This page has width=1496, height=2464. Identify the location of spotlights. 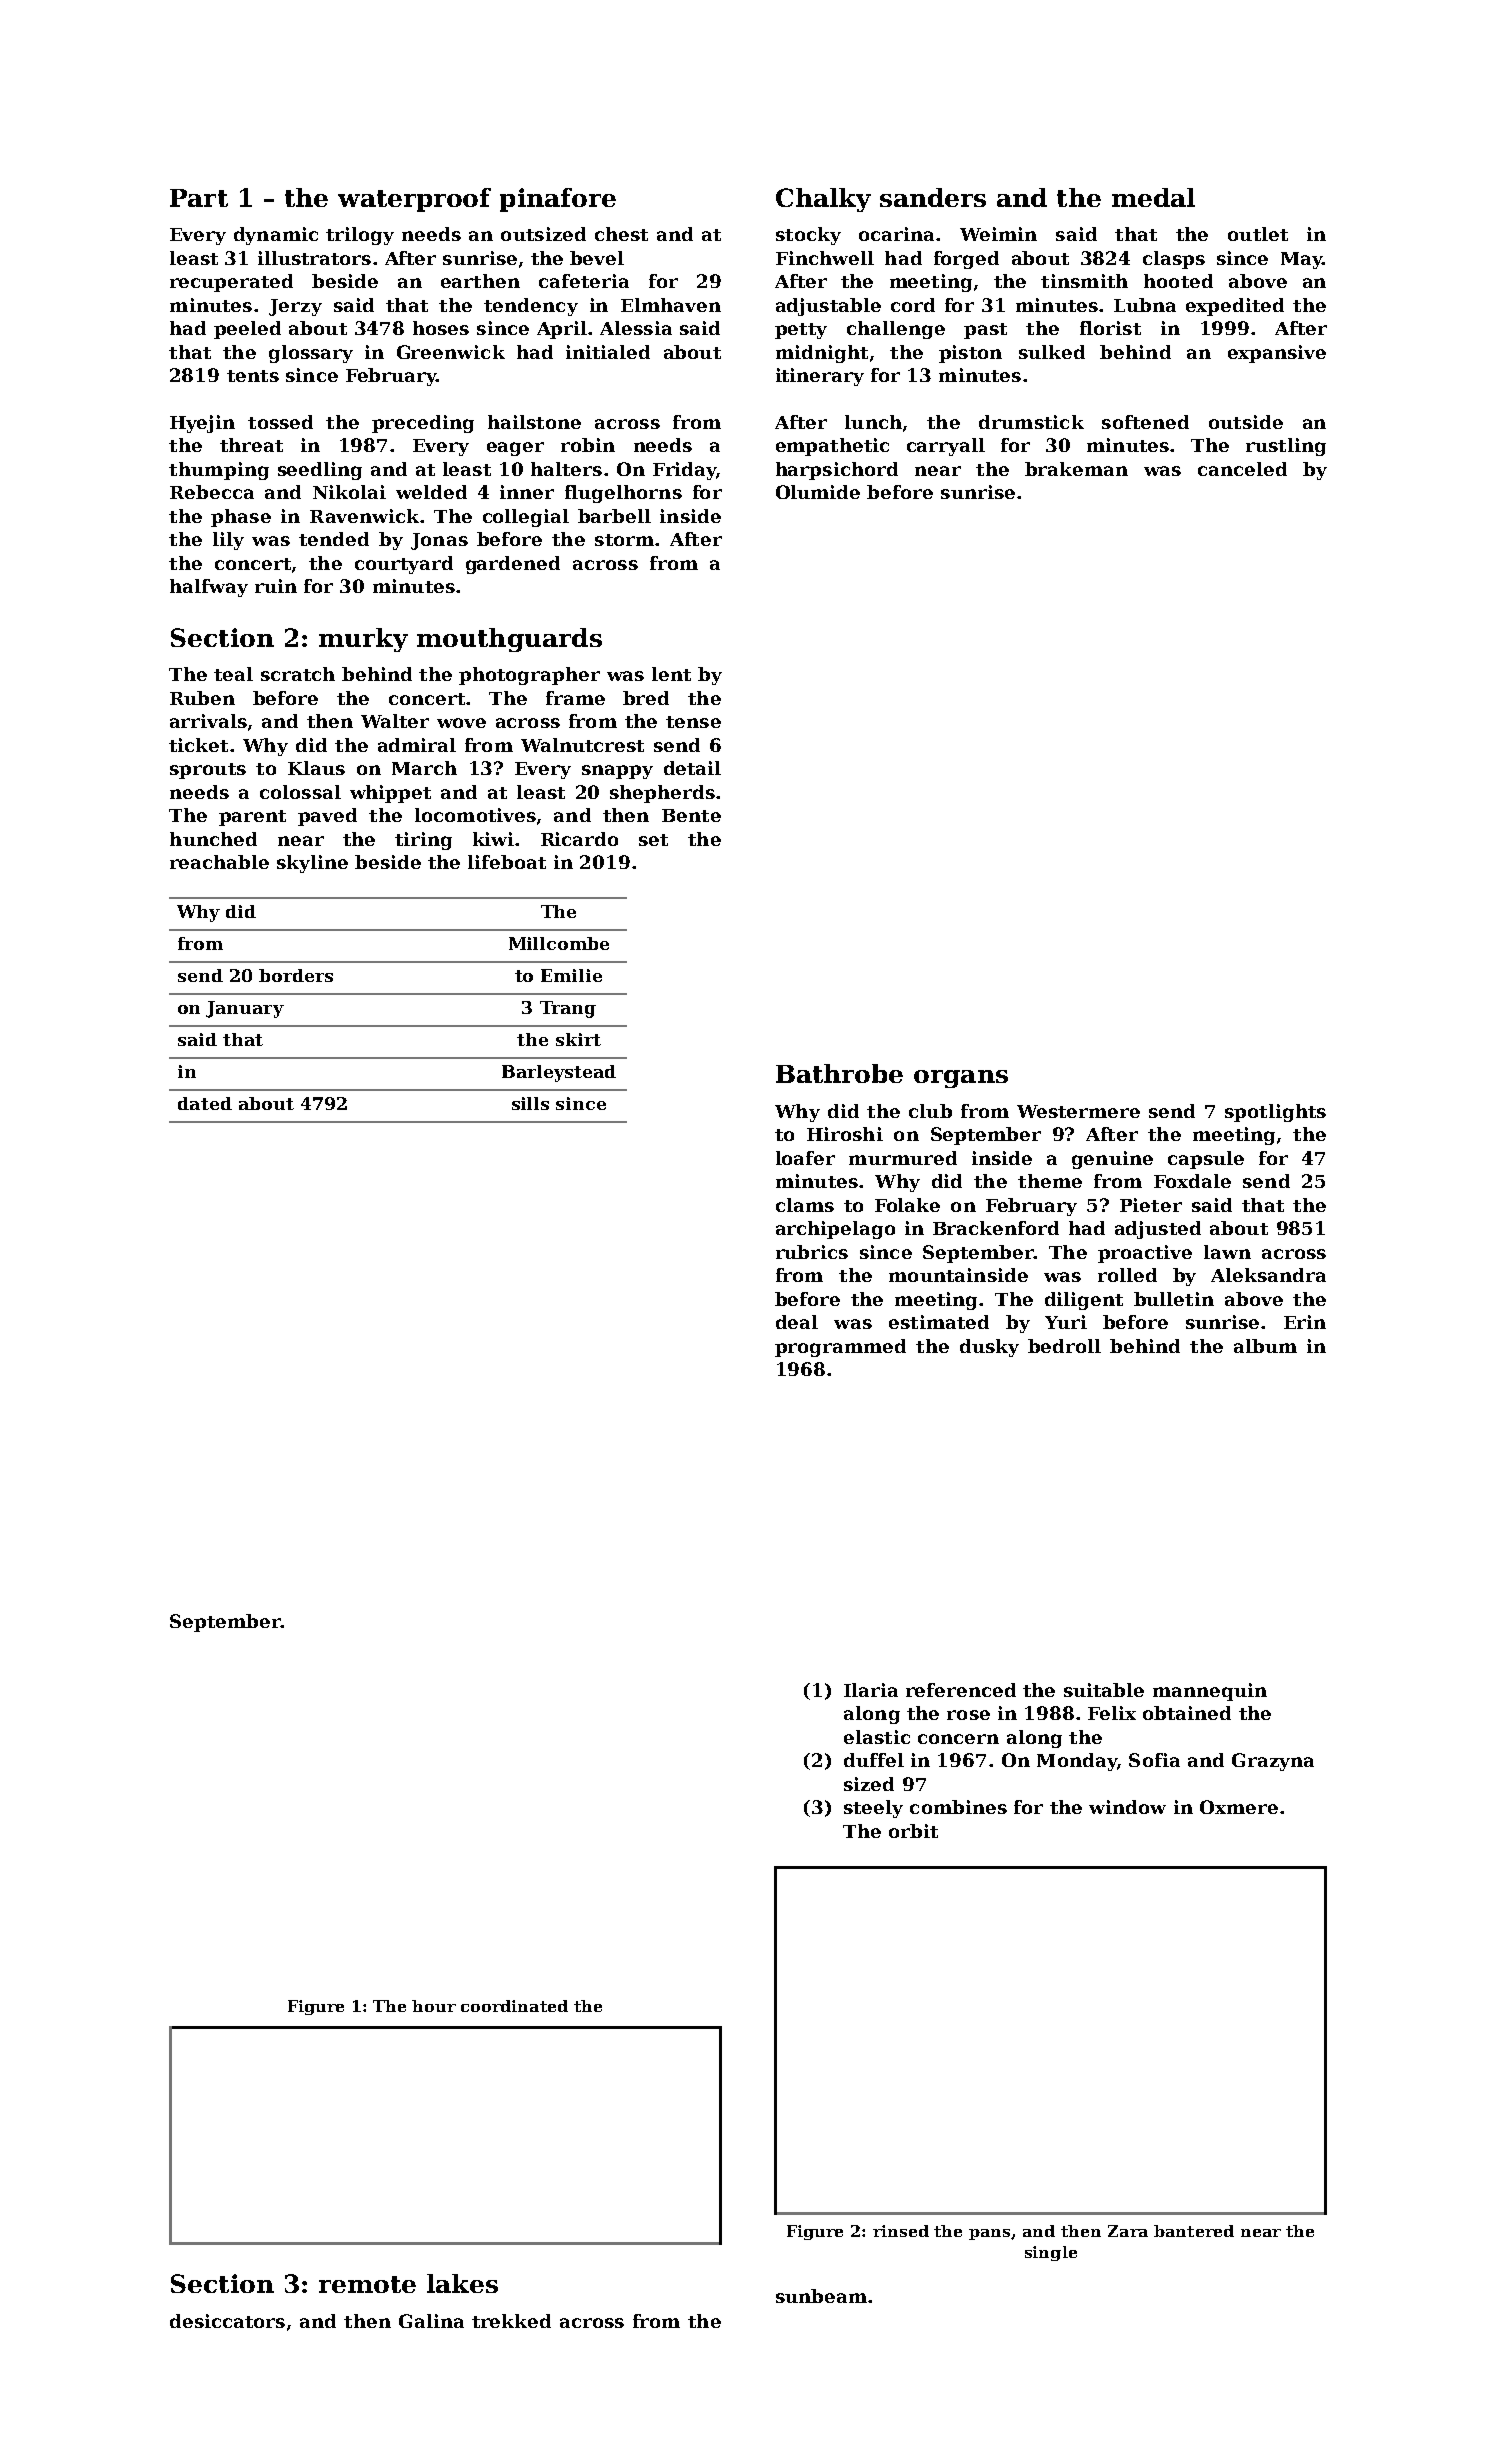
(1275, 1113).
